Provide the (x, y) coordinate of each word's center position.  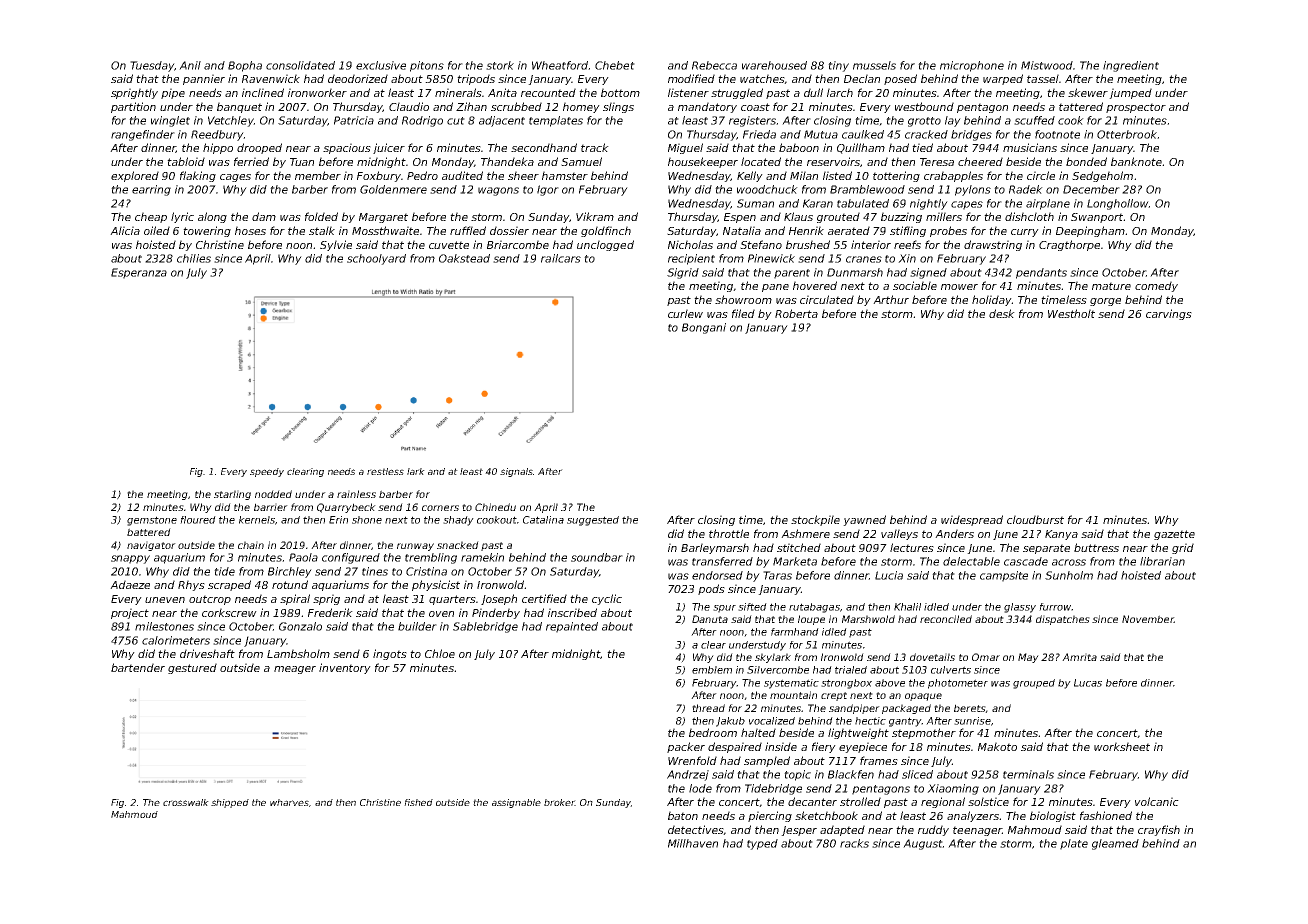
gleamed (1115, 844)
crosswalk (186, 802)
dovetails (932, 657)
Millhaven (693, 843)
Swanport (1097, 218)
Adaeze (130, 584)
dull (813, 92)
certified (544, 598)
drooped (259, 148)
